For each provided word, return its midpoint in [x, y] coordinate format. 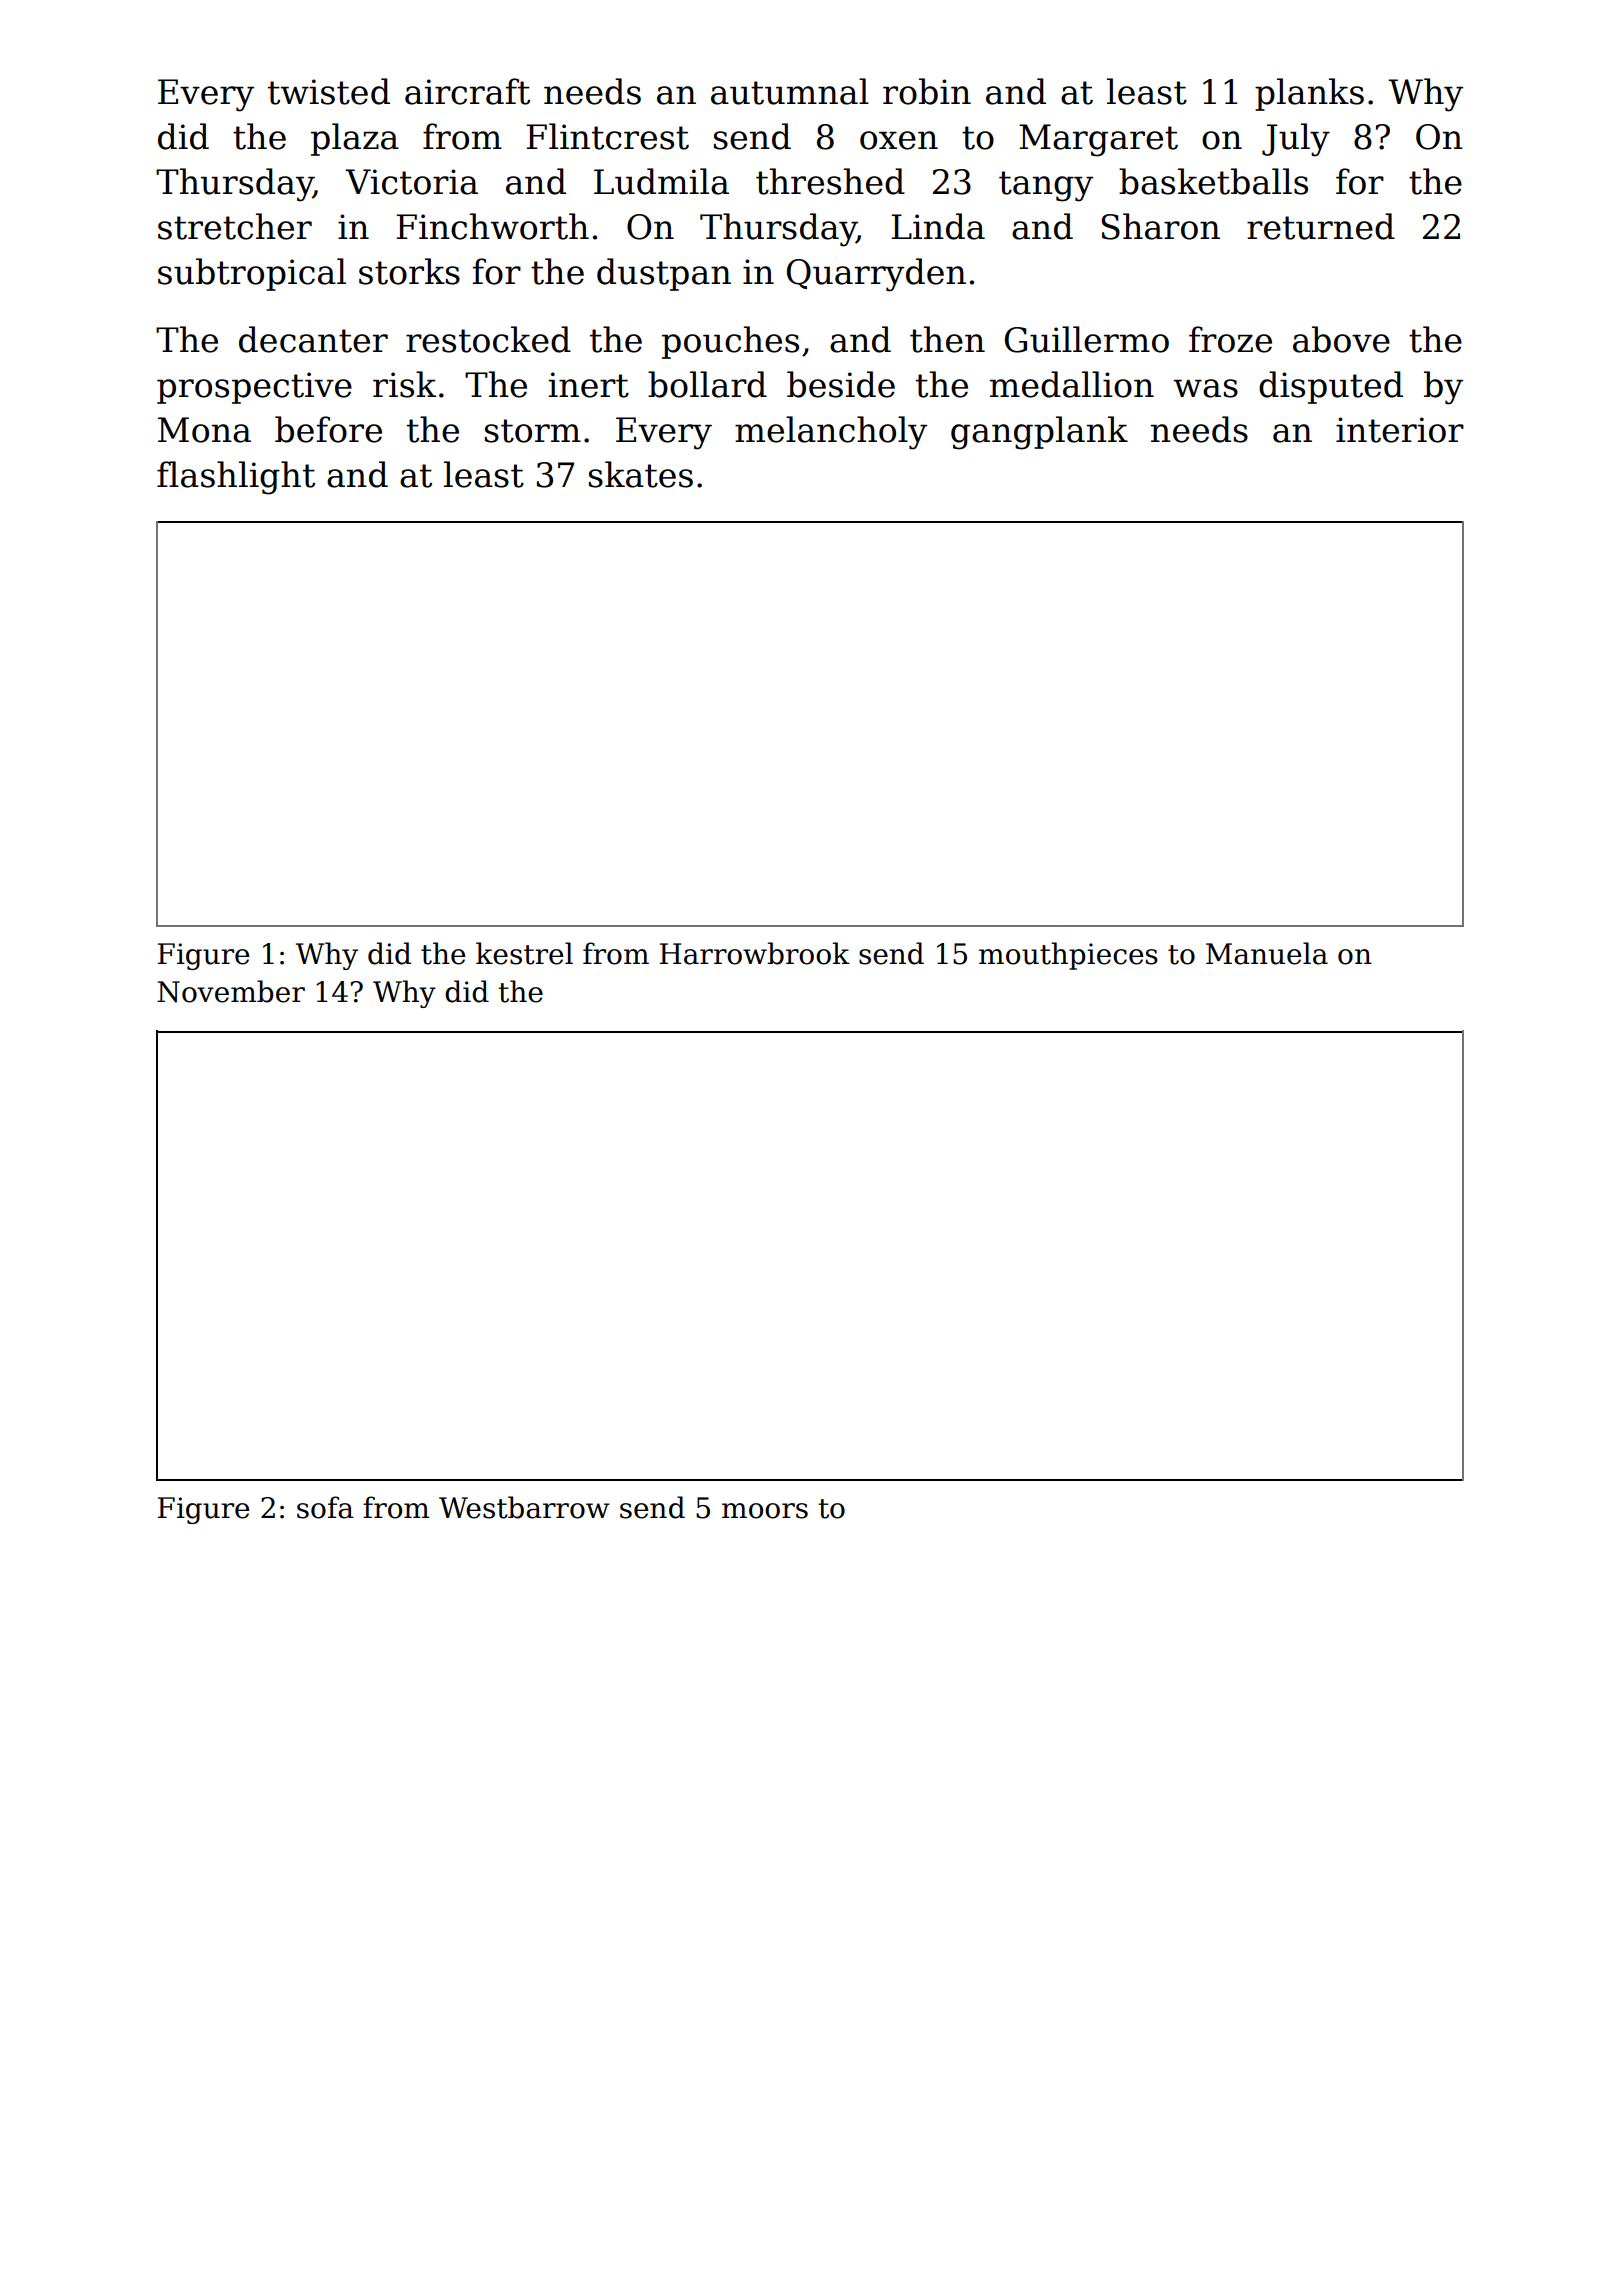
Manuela [1267, 953]
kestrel [524, 953]
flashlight [236, 478]
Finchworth [493, 226]
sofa [325, 1507]
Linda [938, 226]
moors [765, 1511]
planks [1309, 94]
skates [641, 474]
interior [1400, 430]
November [231, 991]
